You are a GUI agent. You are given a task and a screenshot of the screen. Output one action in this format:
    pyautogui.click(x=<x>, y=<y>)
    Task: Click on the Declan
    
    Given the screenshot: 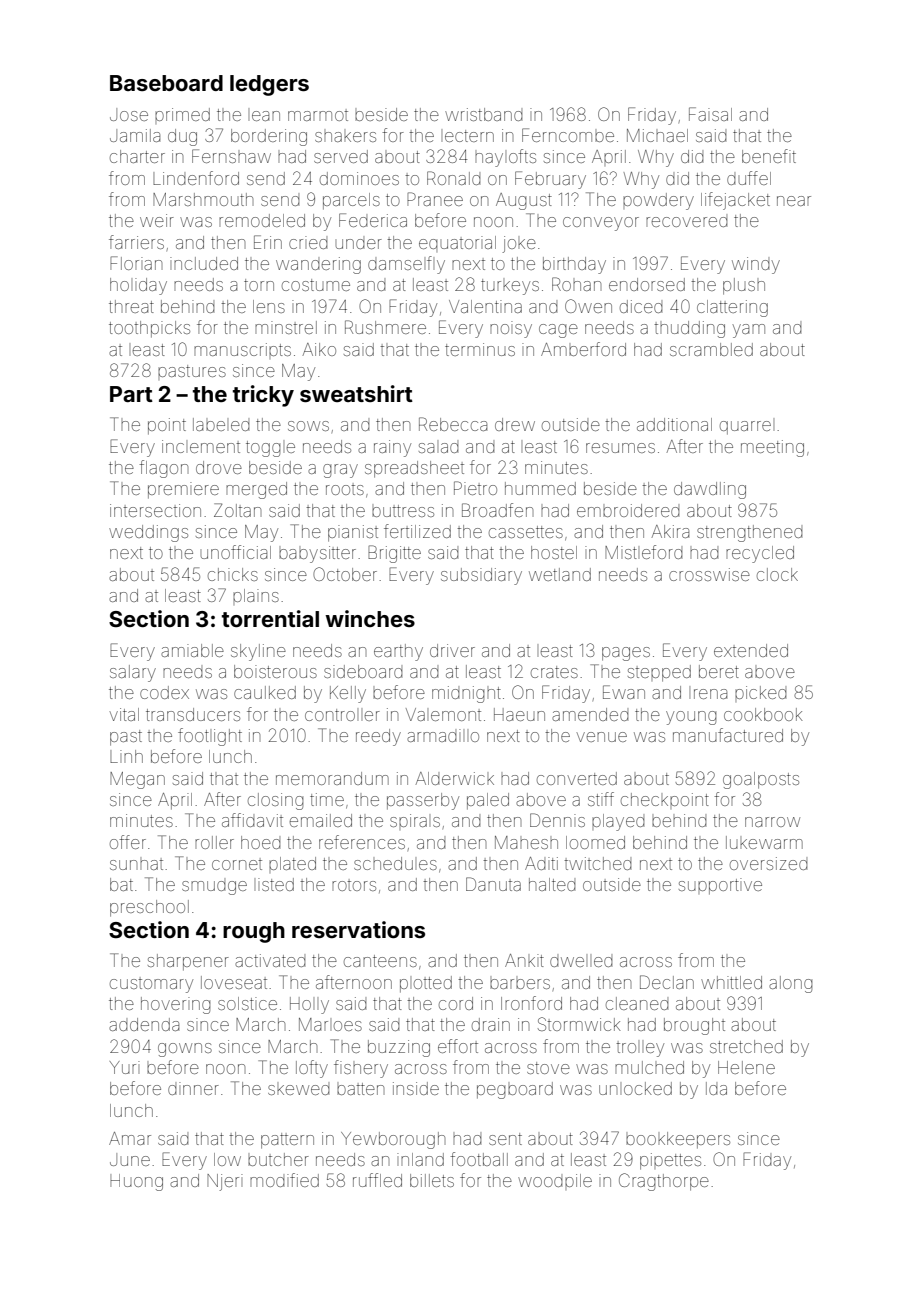 What is the action you would take?
    pyautogui.click(x=667, y=982)
